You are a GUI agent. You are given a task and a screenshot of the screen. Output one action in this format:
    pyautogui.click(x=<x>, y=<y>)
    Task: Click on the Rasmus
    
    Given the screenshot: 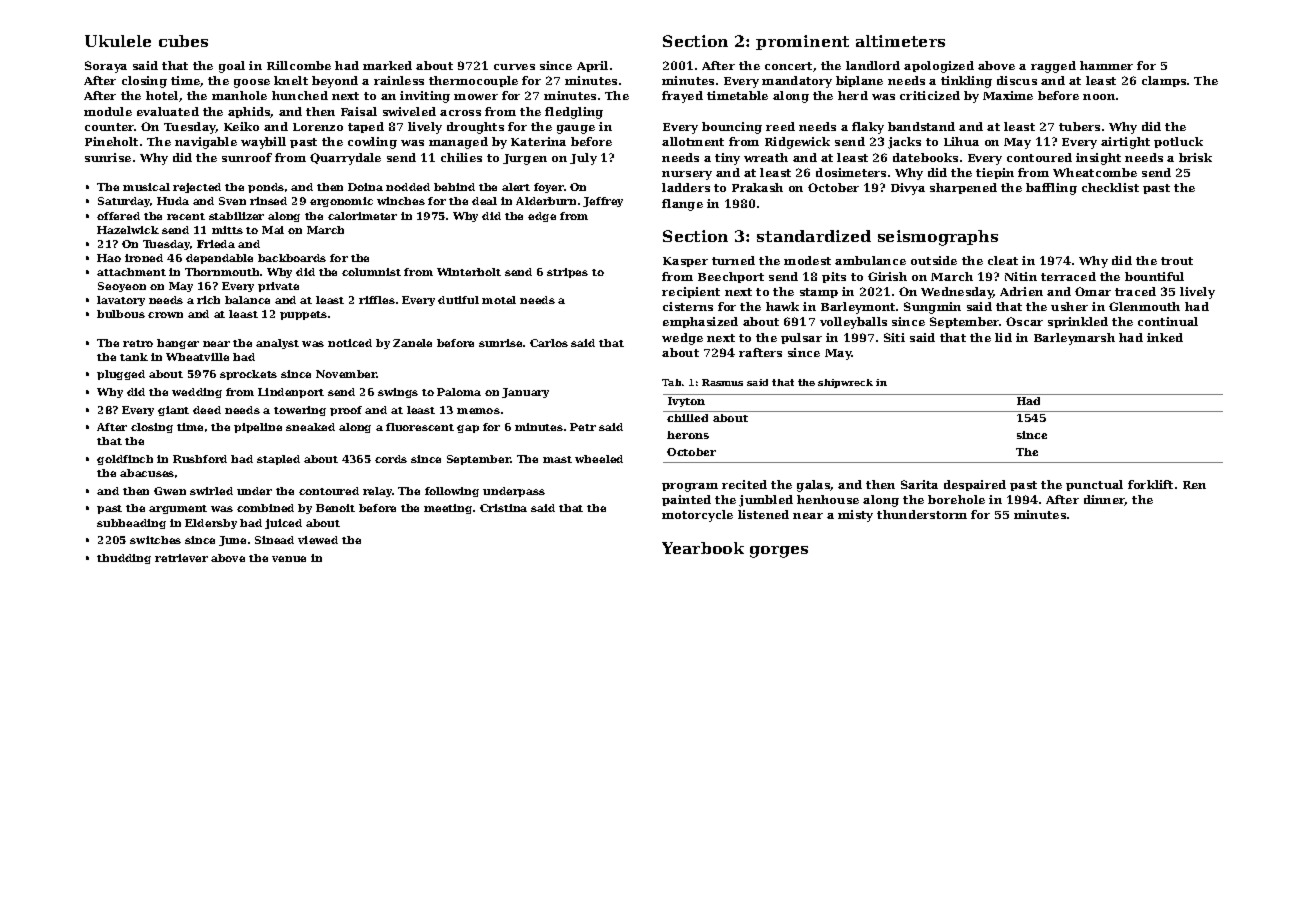 What is the action you would take?
    pyautogui.click(x=722, y=382)
